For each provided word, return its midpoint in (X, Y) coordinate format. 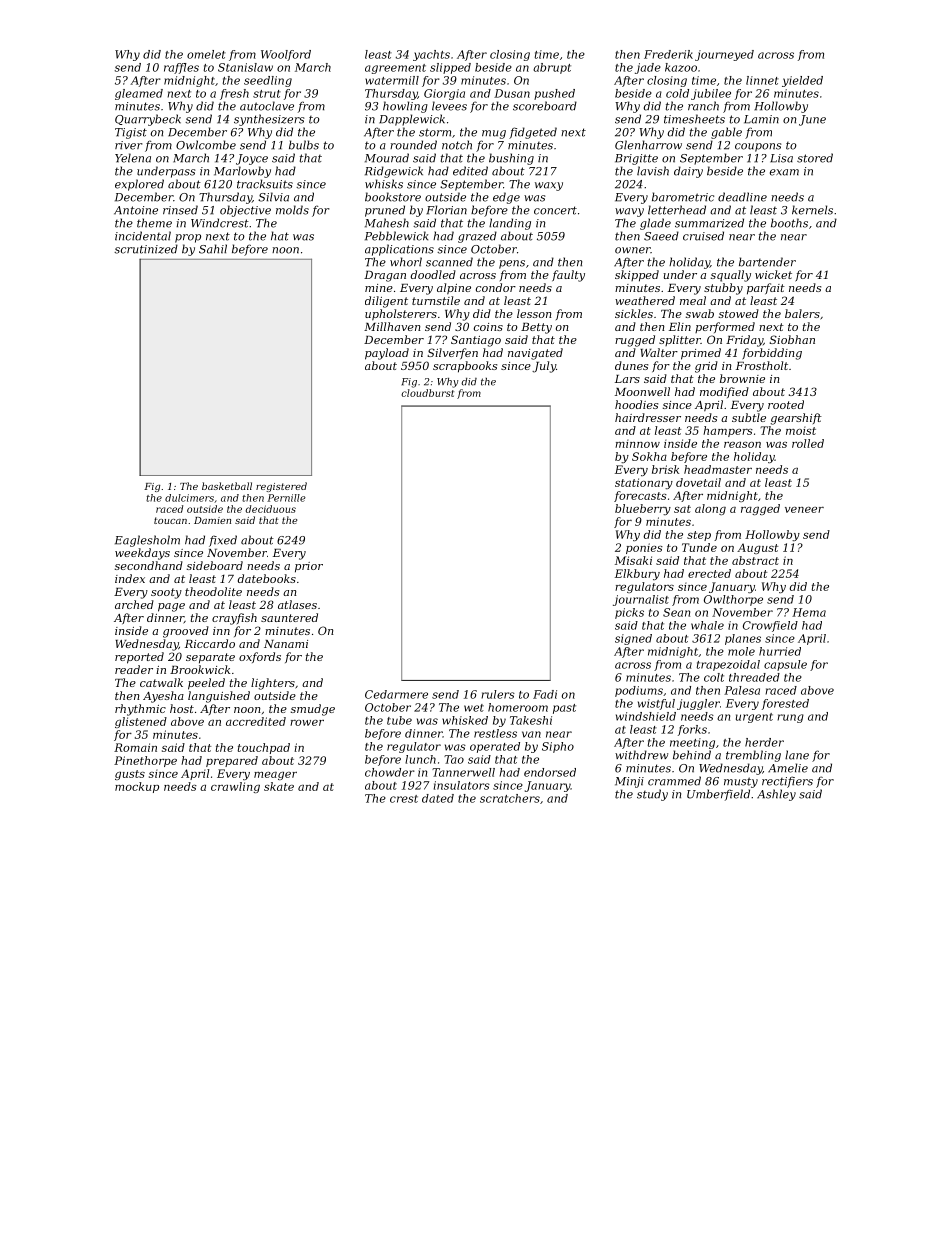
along (710, 509)
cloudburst (427, 393)
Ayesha (163, 697)
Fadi (545, 694)
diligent (386, 302)
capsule (785, 665)
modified (724, 392)
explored (139, 185)
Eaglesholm (147, 541)
